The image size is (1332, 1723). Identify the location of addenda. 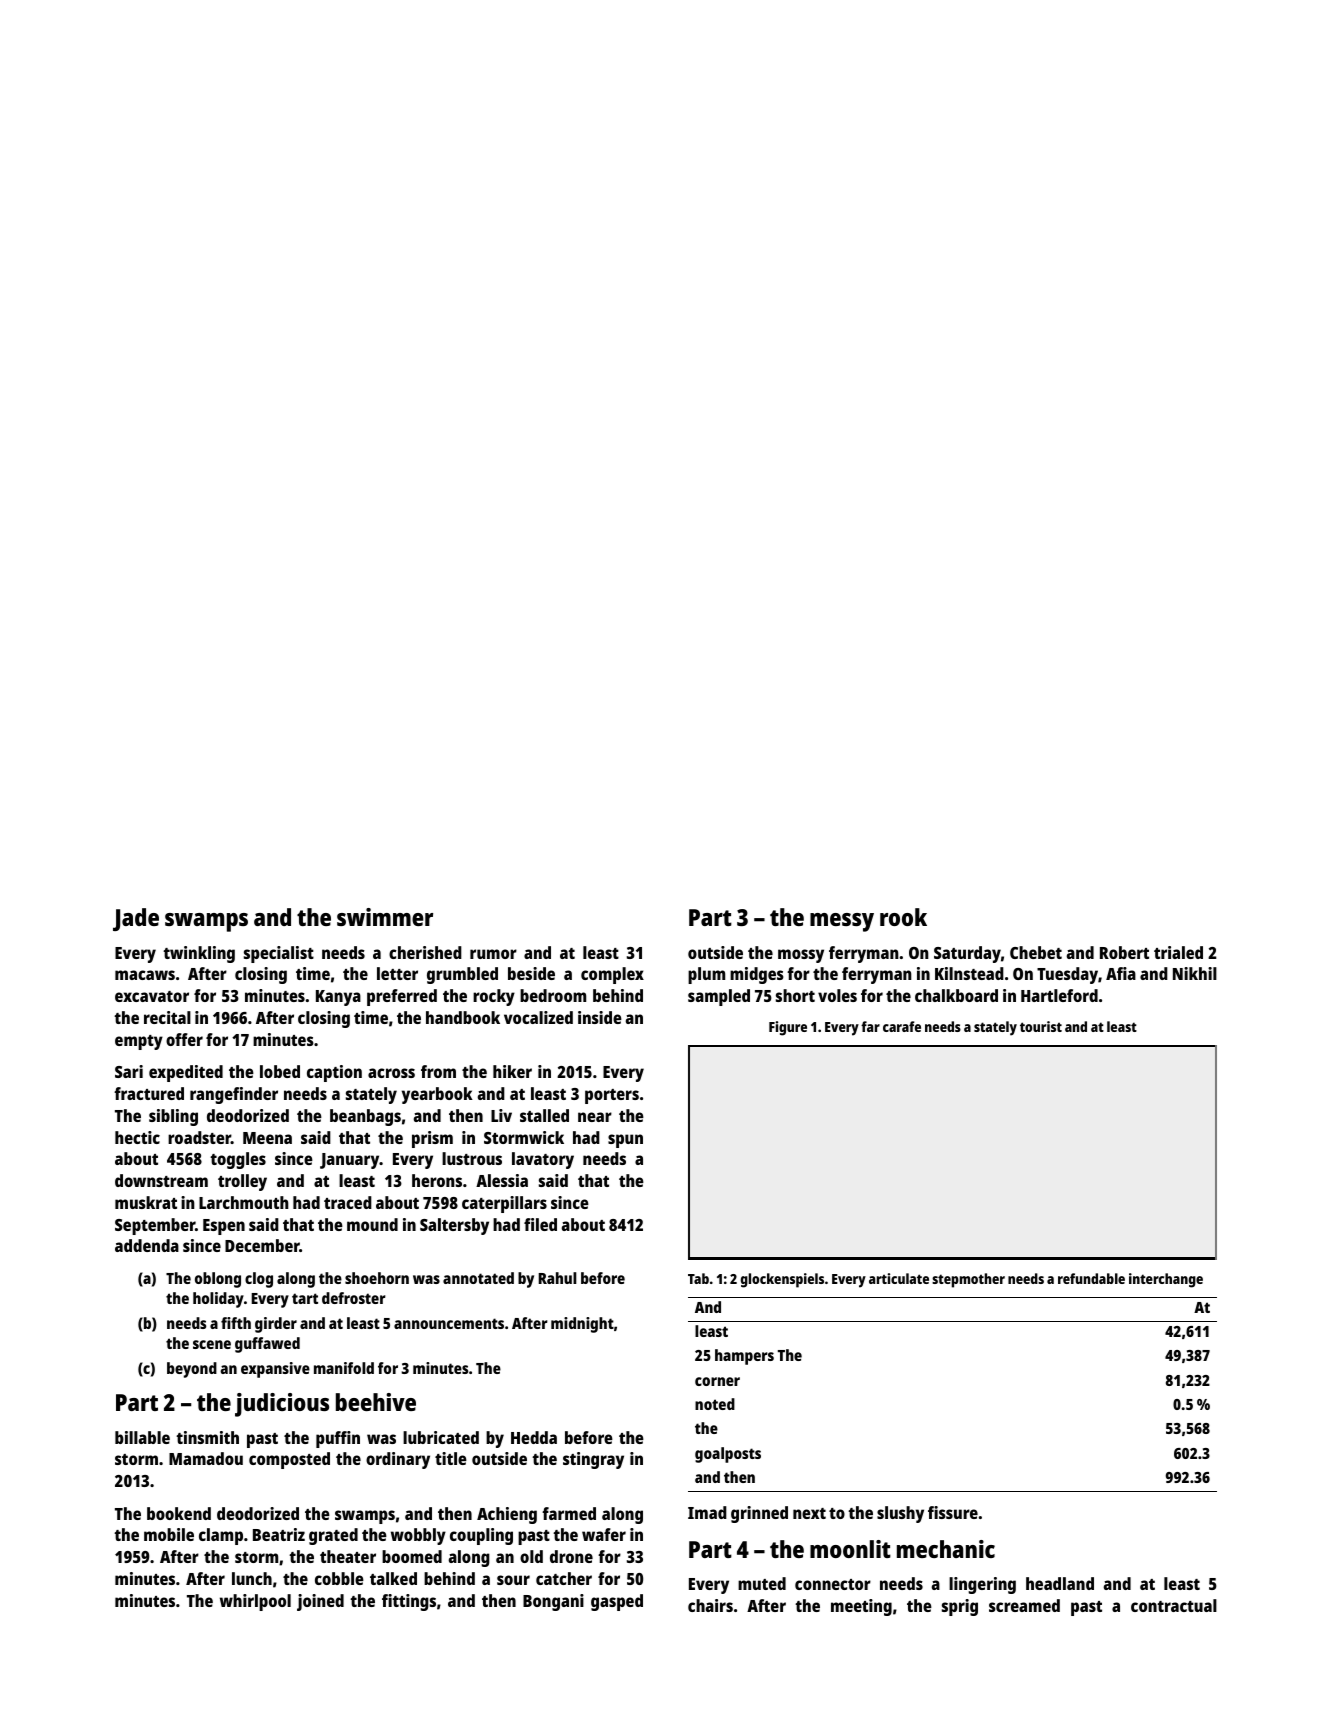
(147, 1245).
